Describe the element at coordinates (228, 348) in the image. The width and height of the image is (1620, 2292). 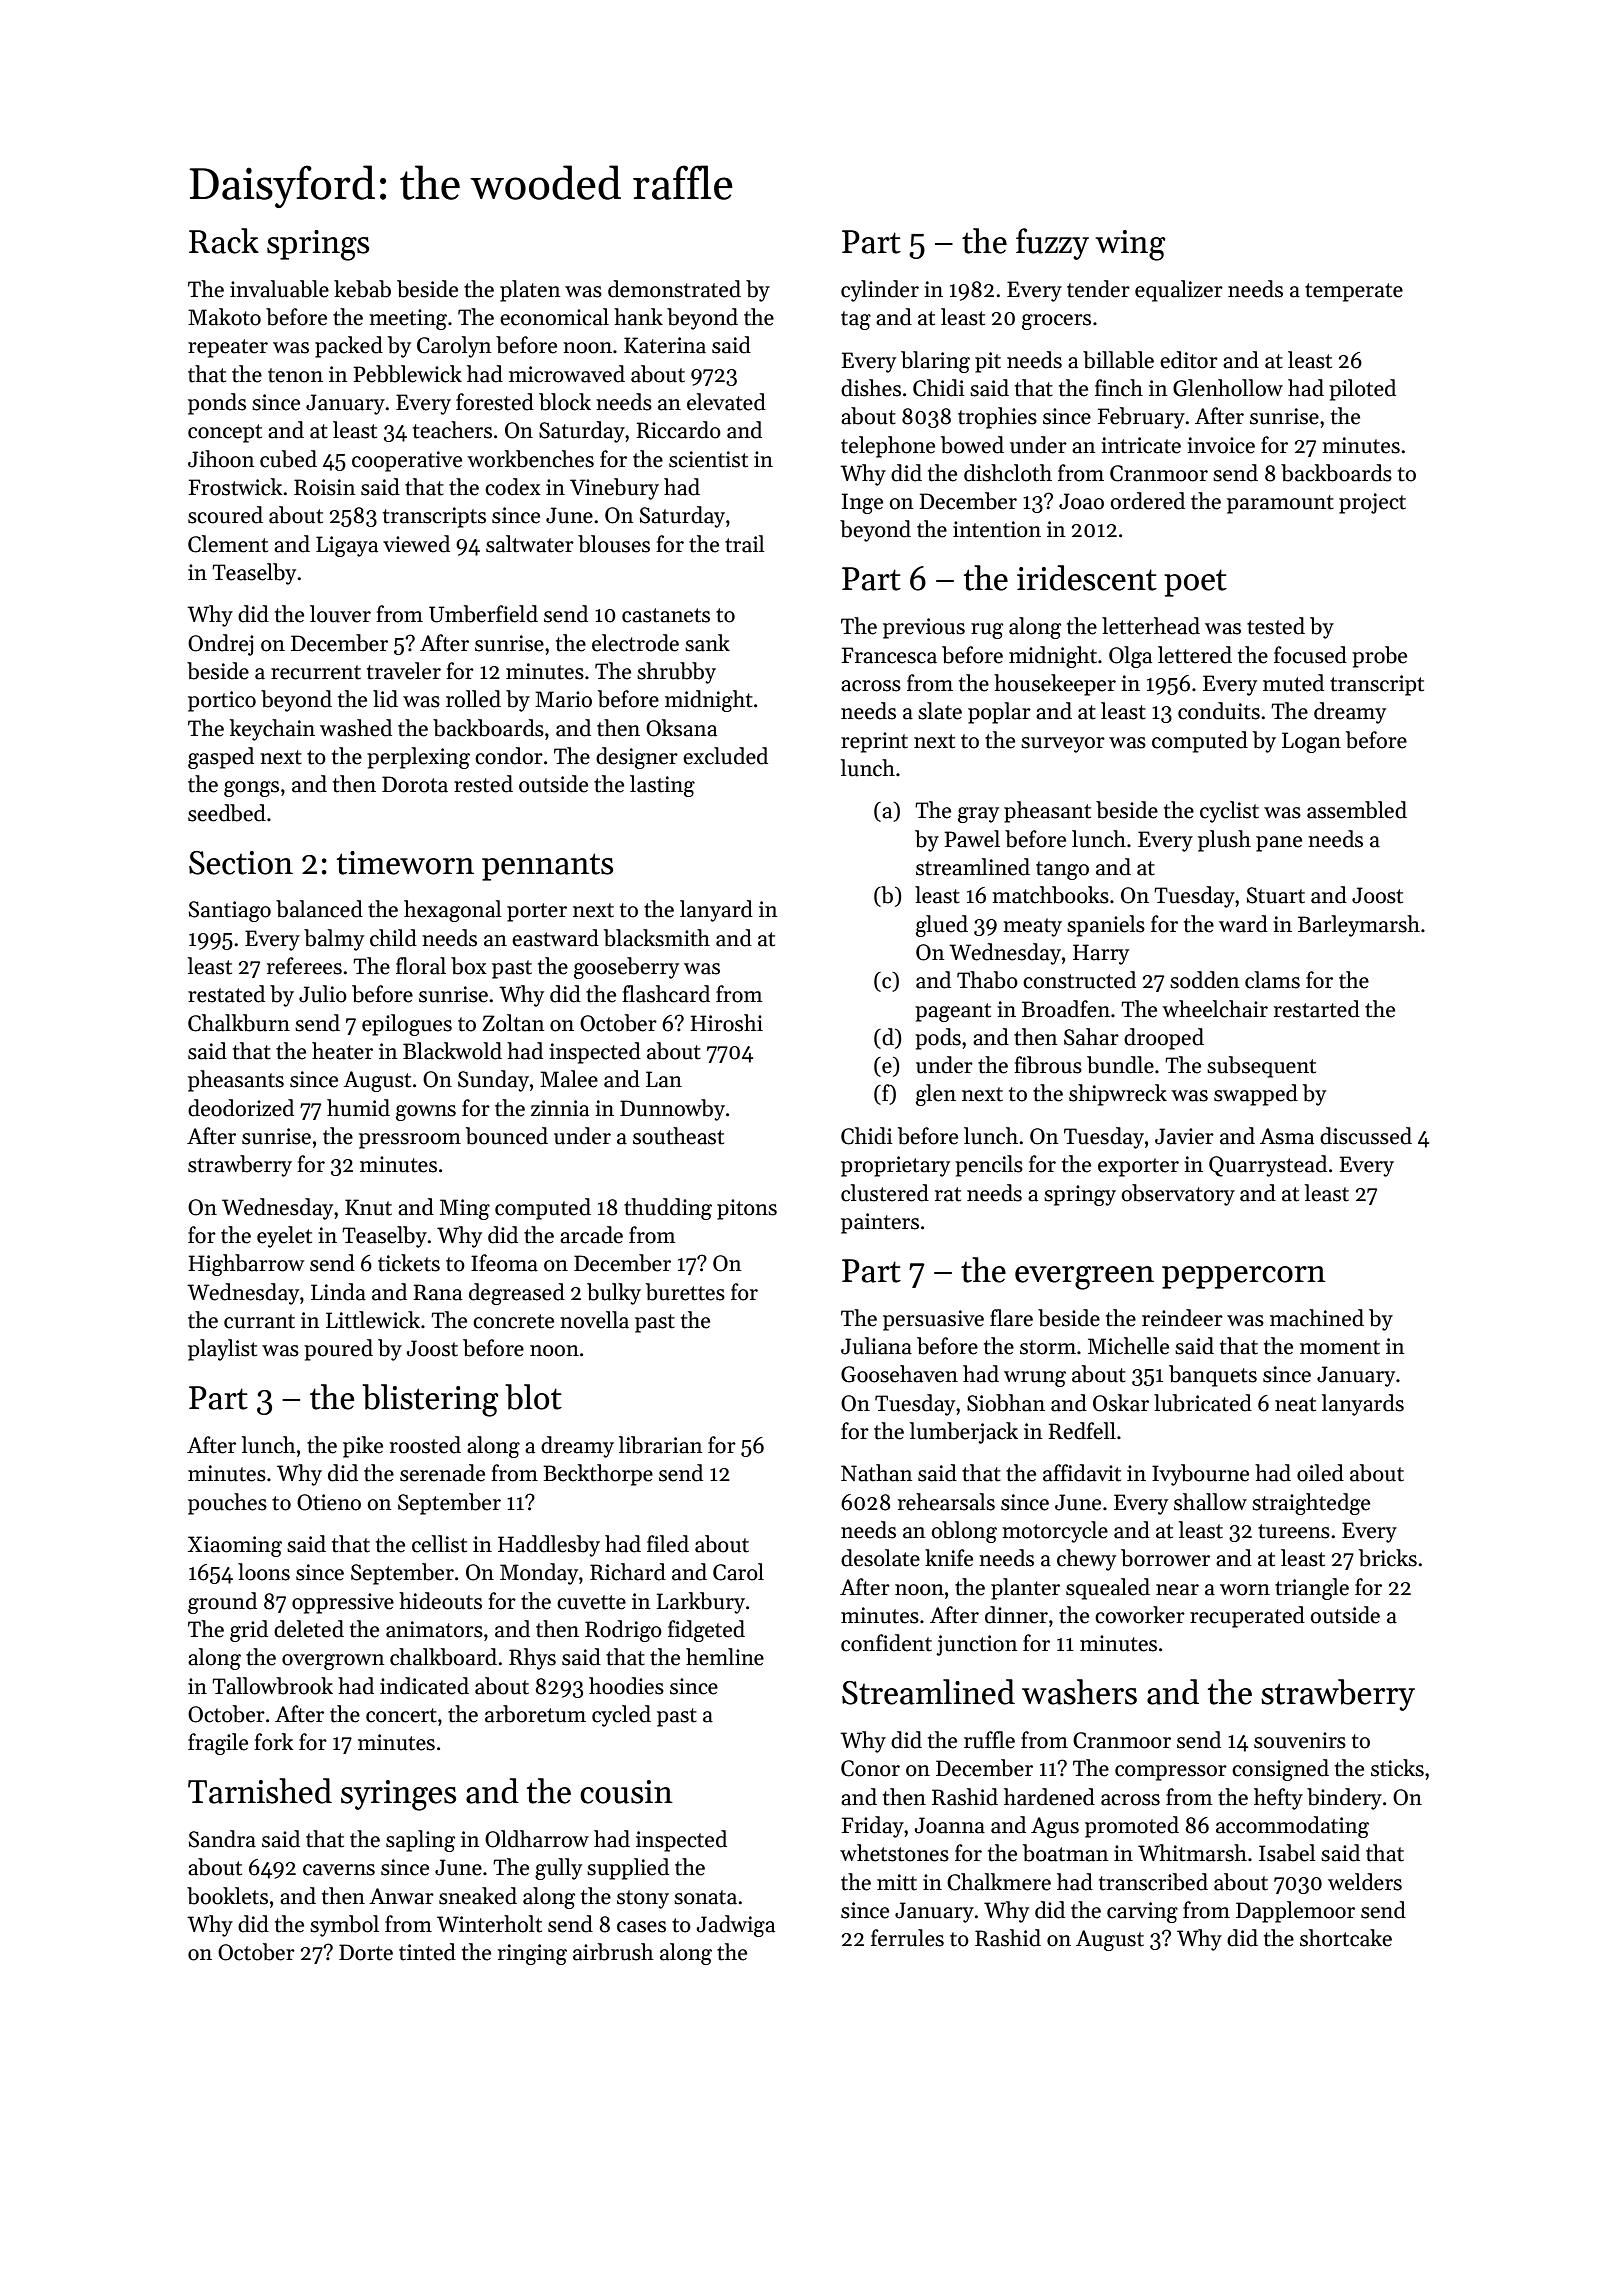
I see `repeater` at that location.
